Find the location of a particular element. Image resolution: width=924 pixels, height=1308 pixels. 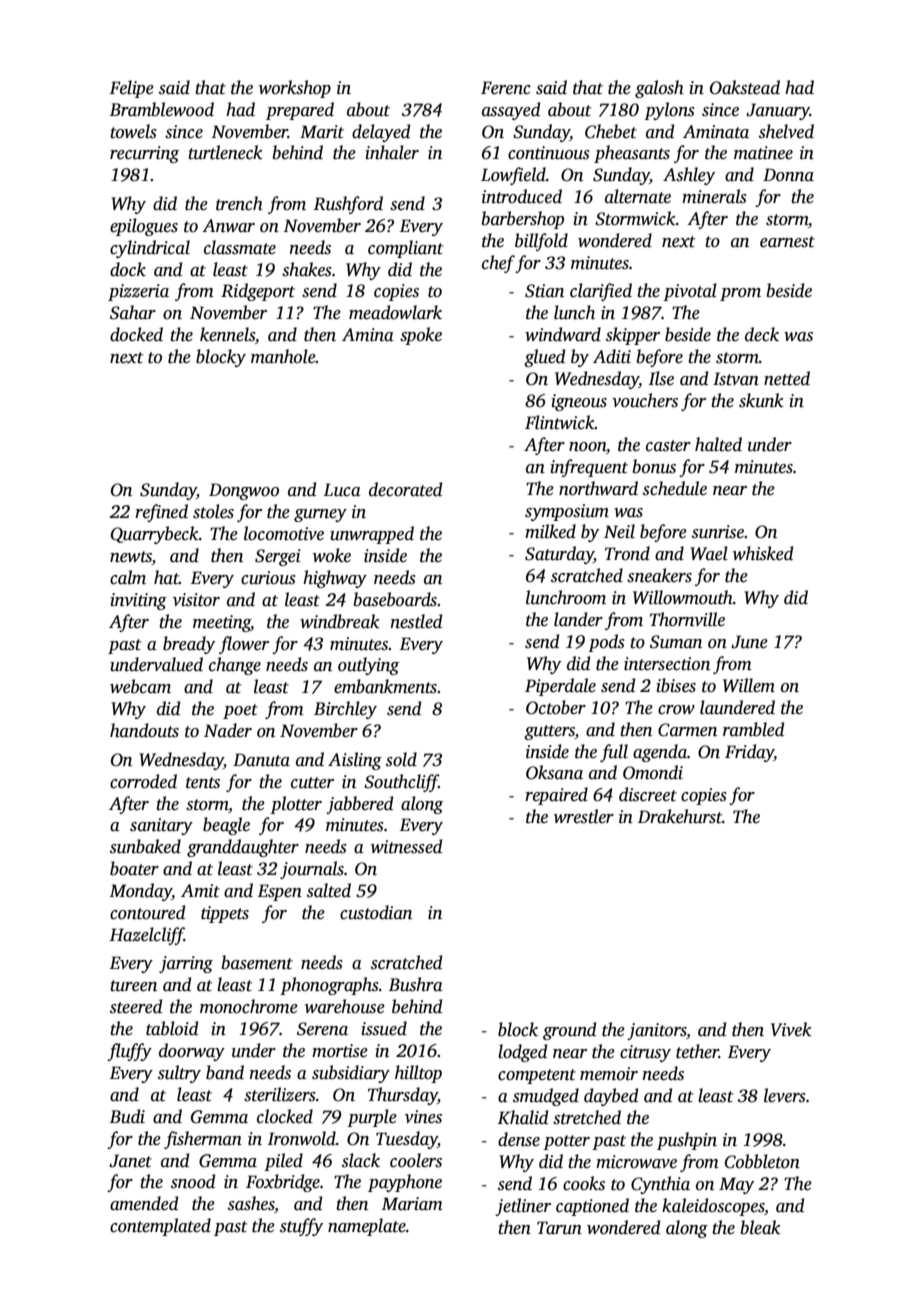

embankments is located at coordinates (385, 686).
